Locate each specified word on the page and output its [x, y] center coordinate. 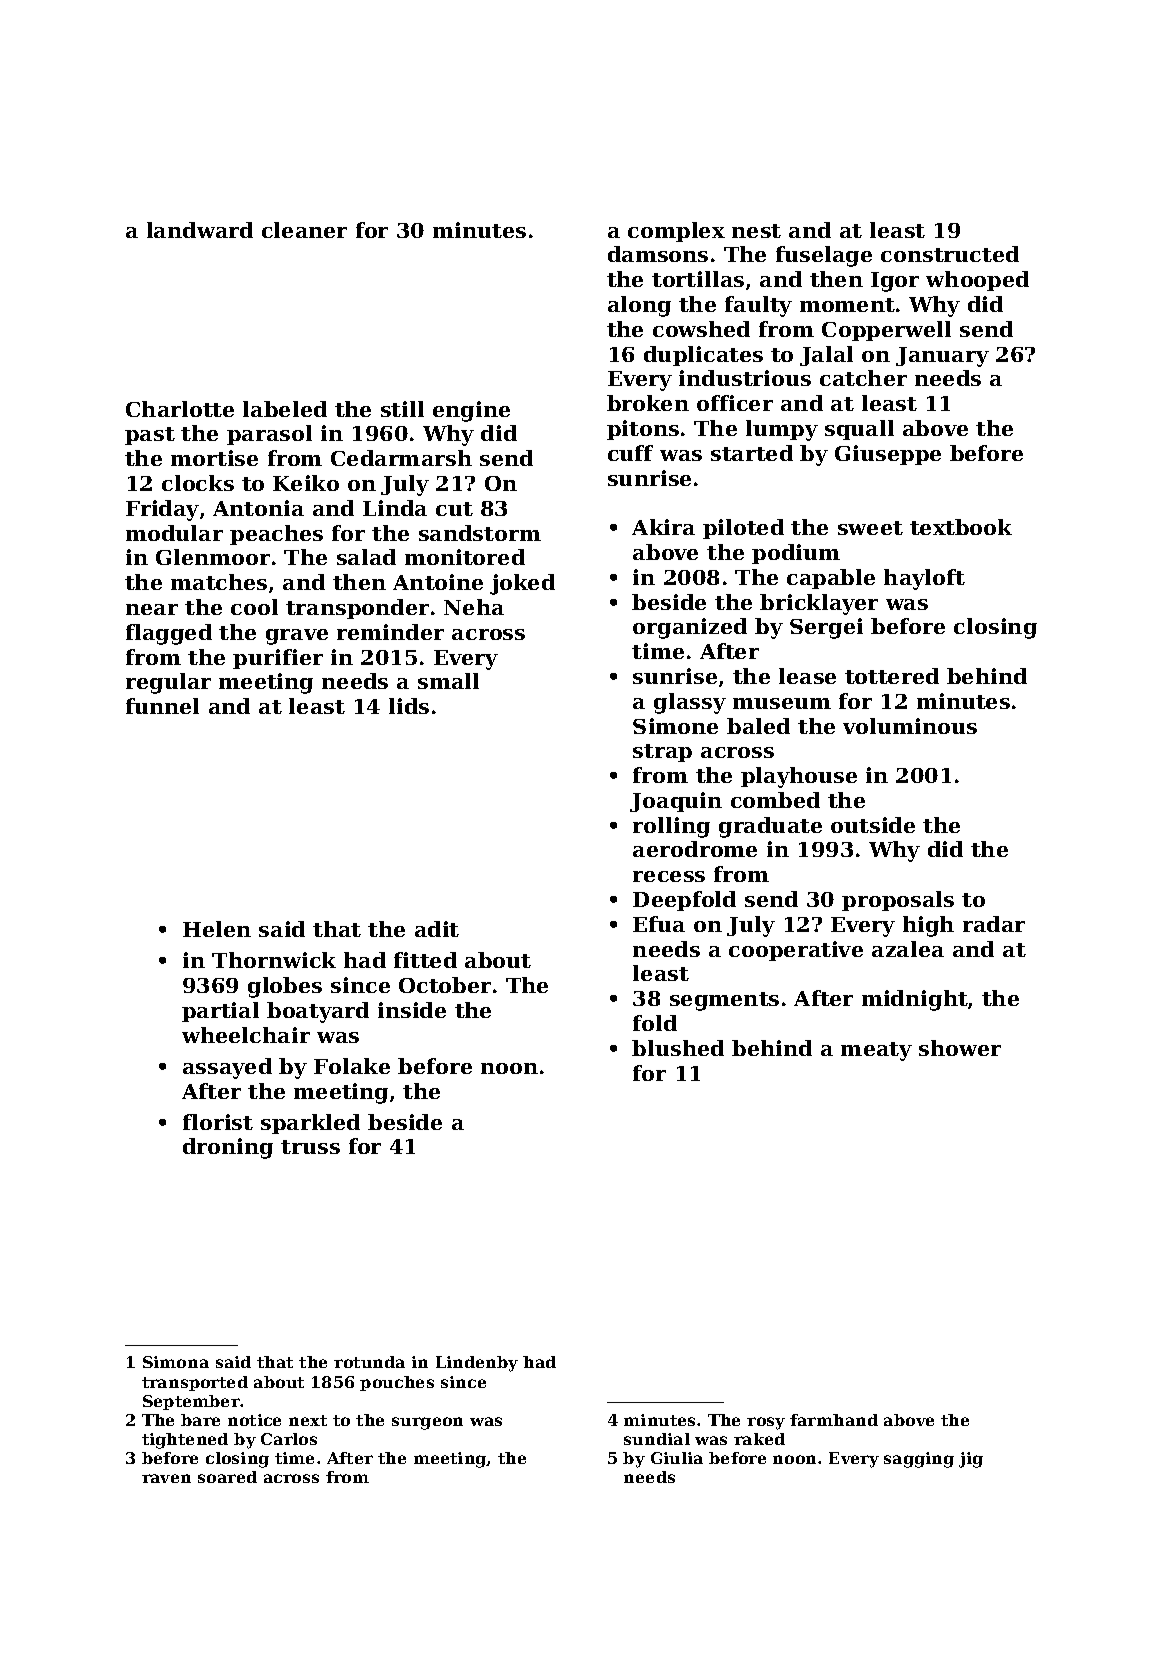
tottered [892, 676]
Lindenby [477, 1364]
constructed [950, 254]
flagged [169, 634]
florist [218, 1122]
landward [200, 230]
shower [960, 1048]
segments [724, 1001]
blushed [678, 1048]
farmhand [834, 1420]
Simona [176, 1362]
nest [756, 231]
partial [220, 1012]
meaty [876, 1051]
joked [522, 584]
